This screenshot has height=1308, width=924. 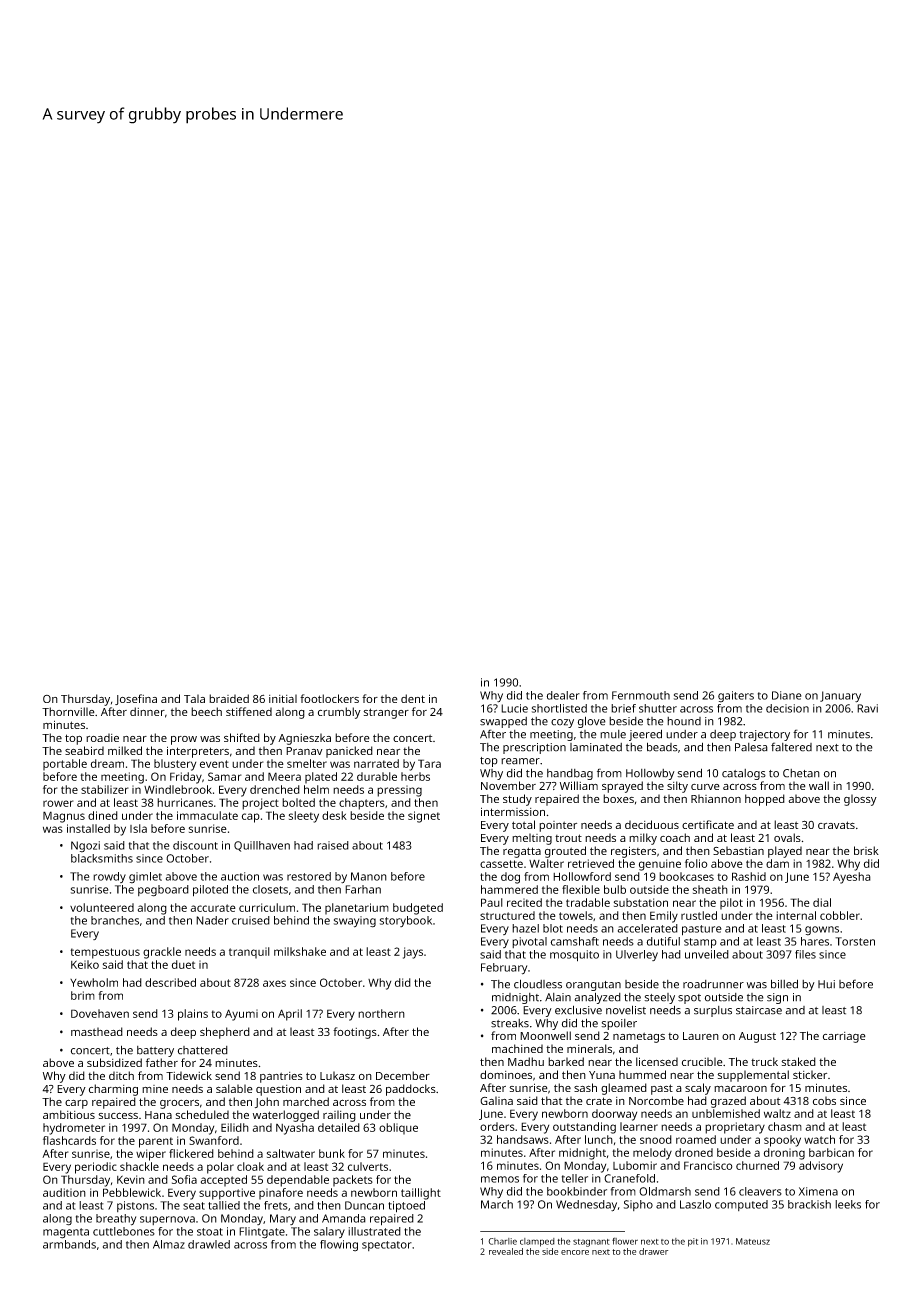 I want to click on footlockers, so click(x=329, y=698).
